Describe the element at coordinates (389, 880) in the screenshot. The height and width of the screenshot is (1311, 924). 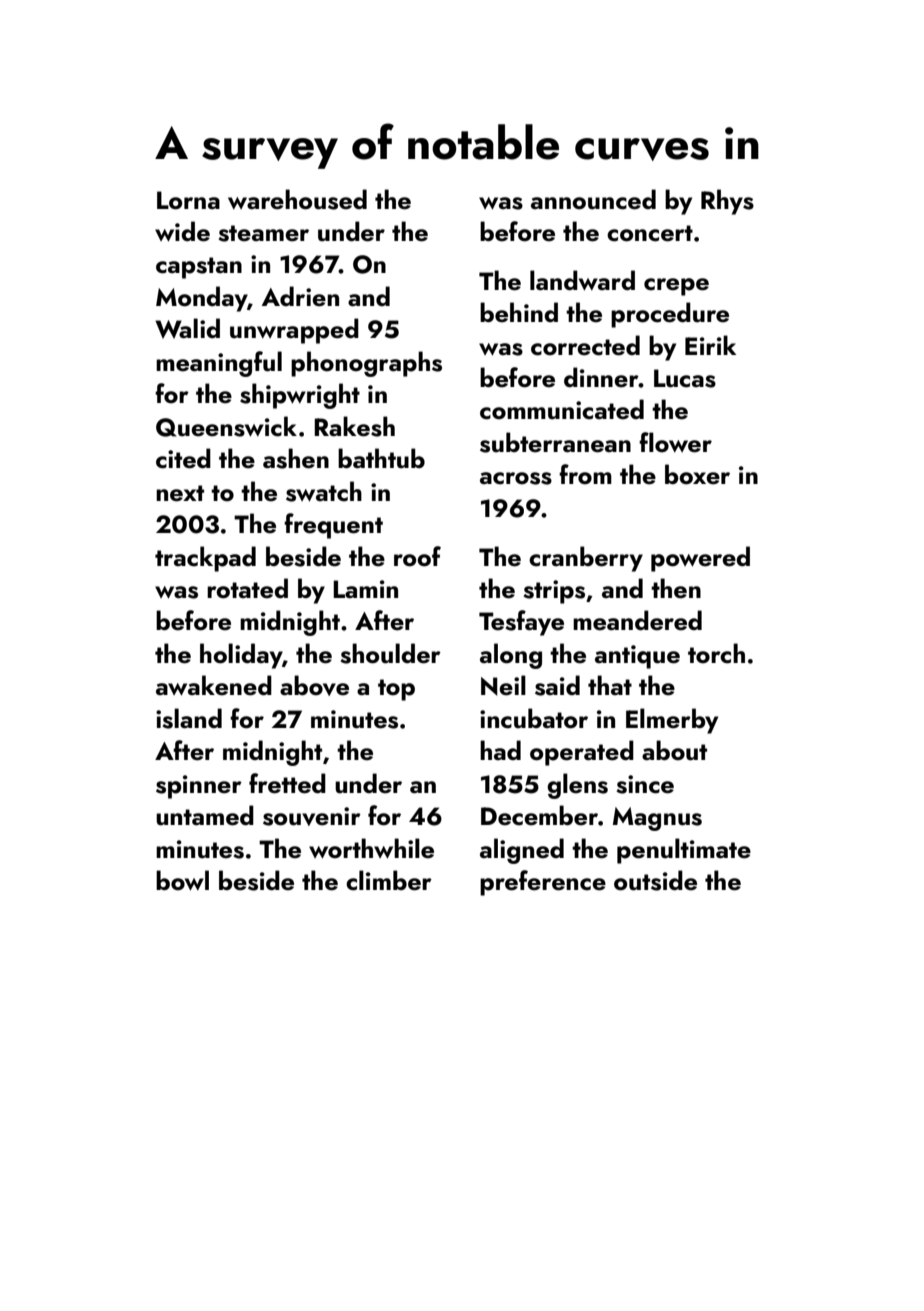
I see `climber` at that location.
